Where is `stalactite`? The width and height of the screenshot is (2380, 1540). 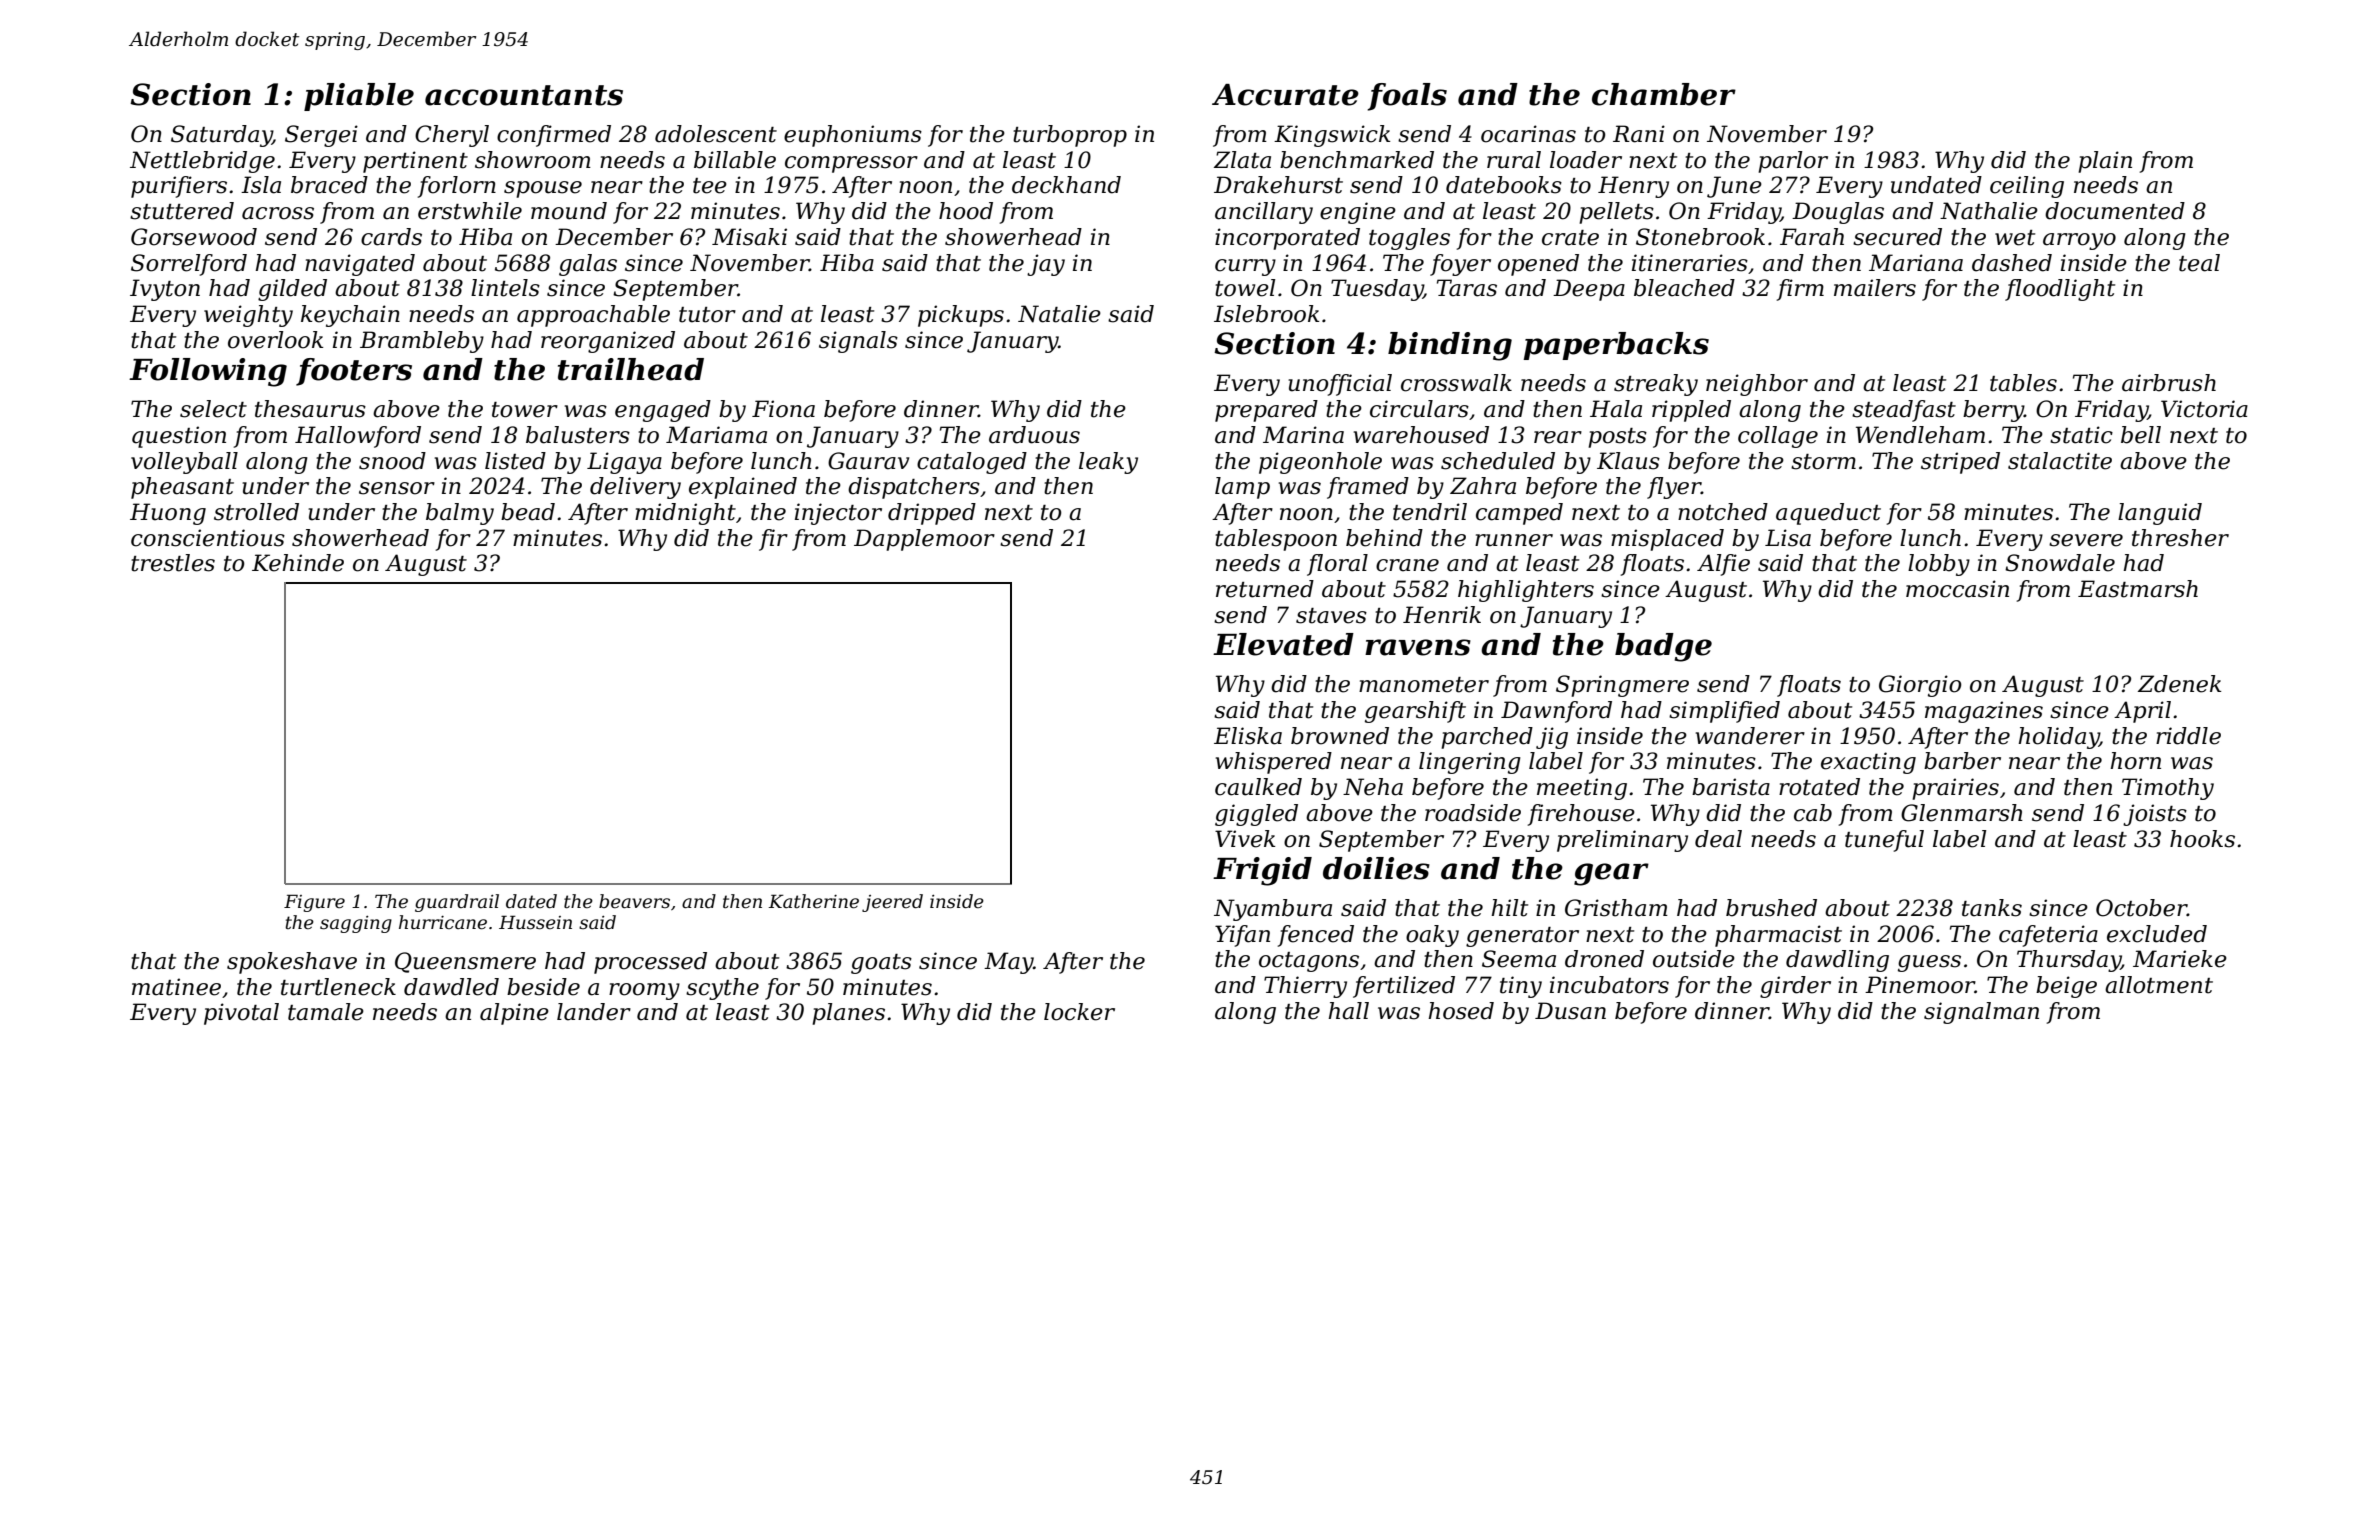
stalactite is located at coordinates (2060, 461).
